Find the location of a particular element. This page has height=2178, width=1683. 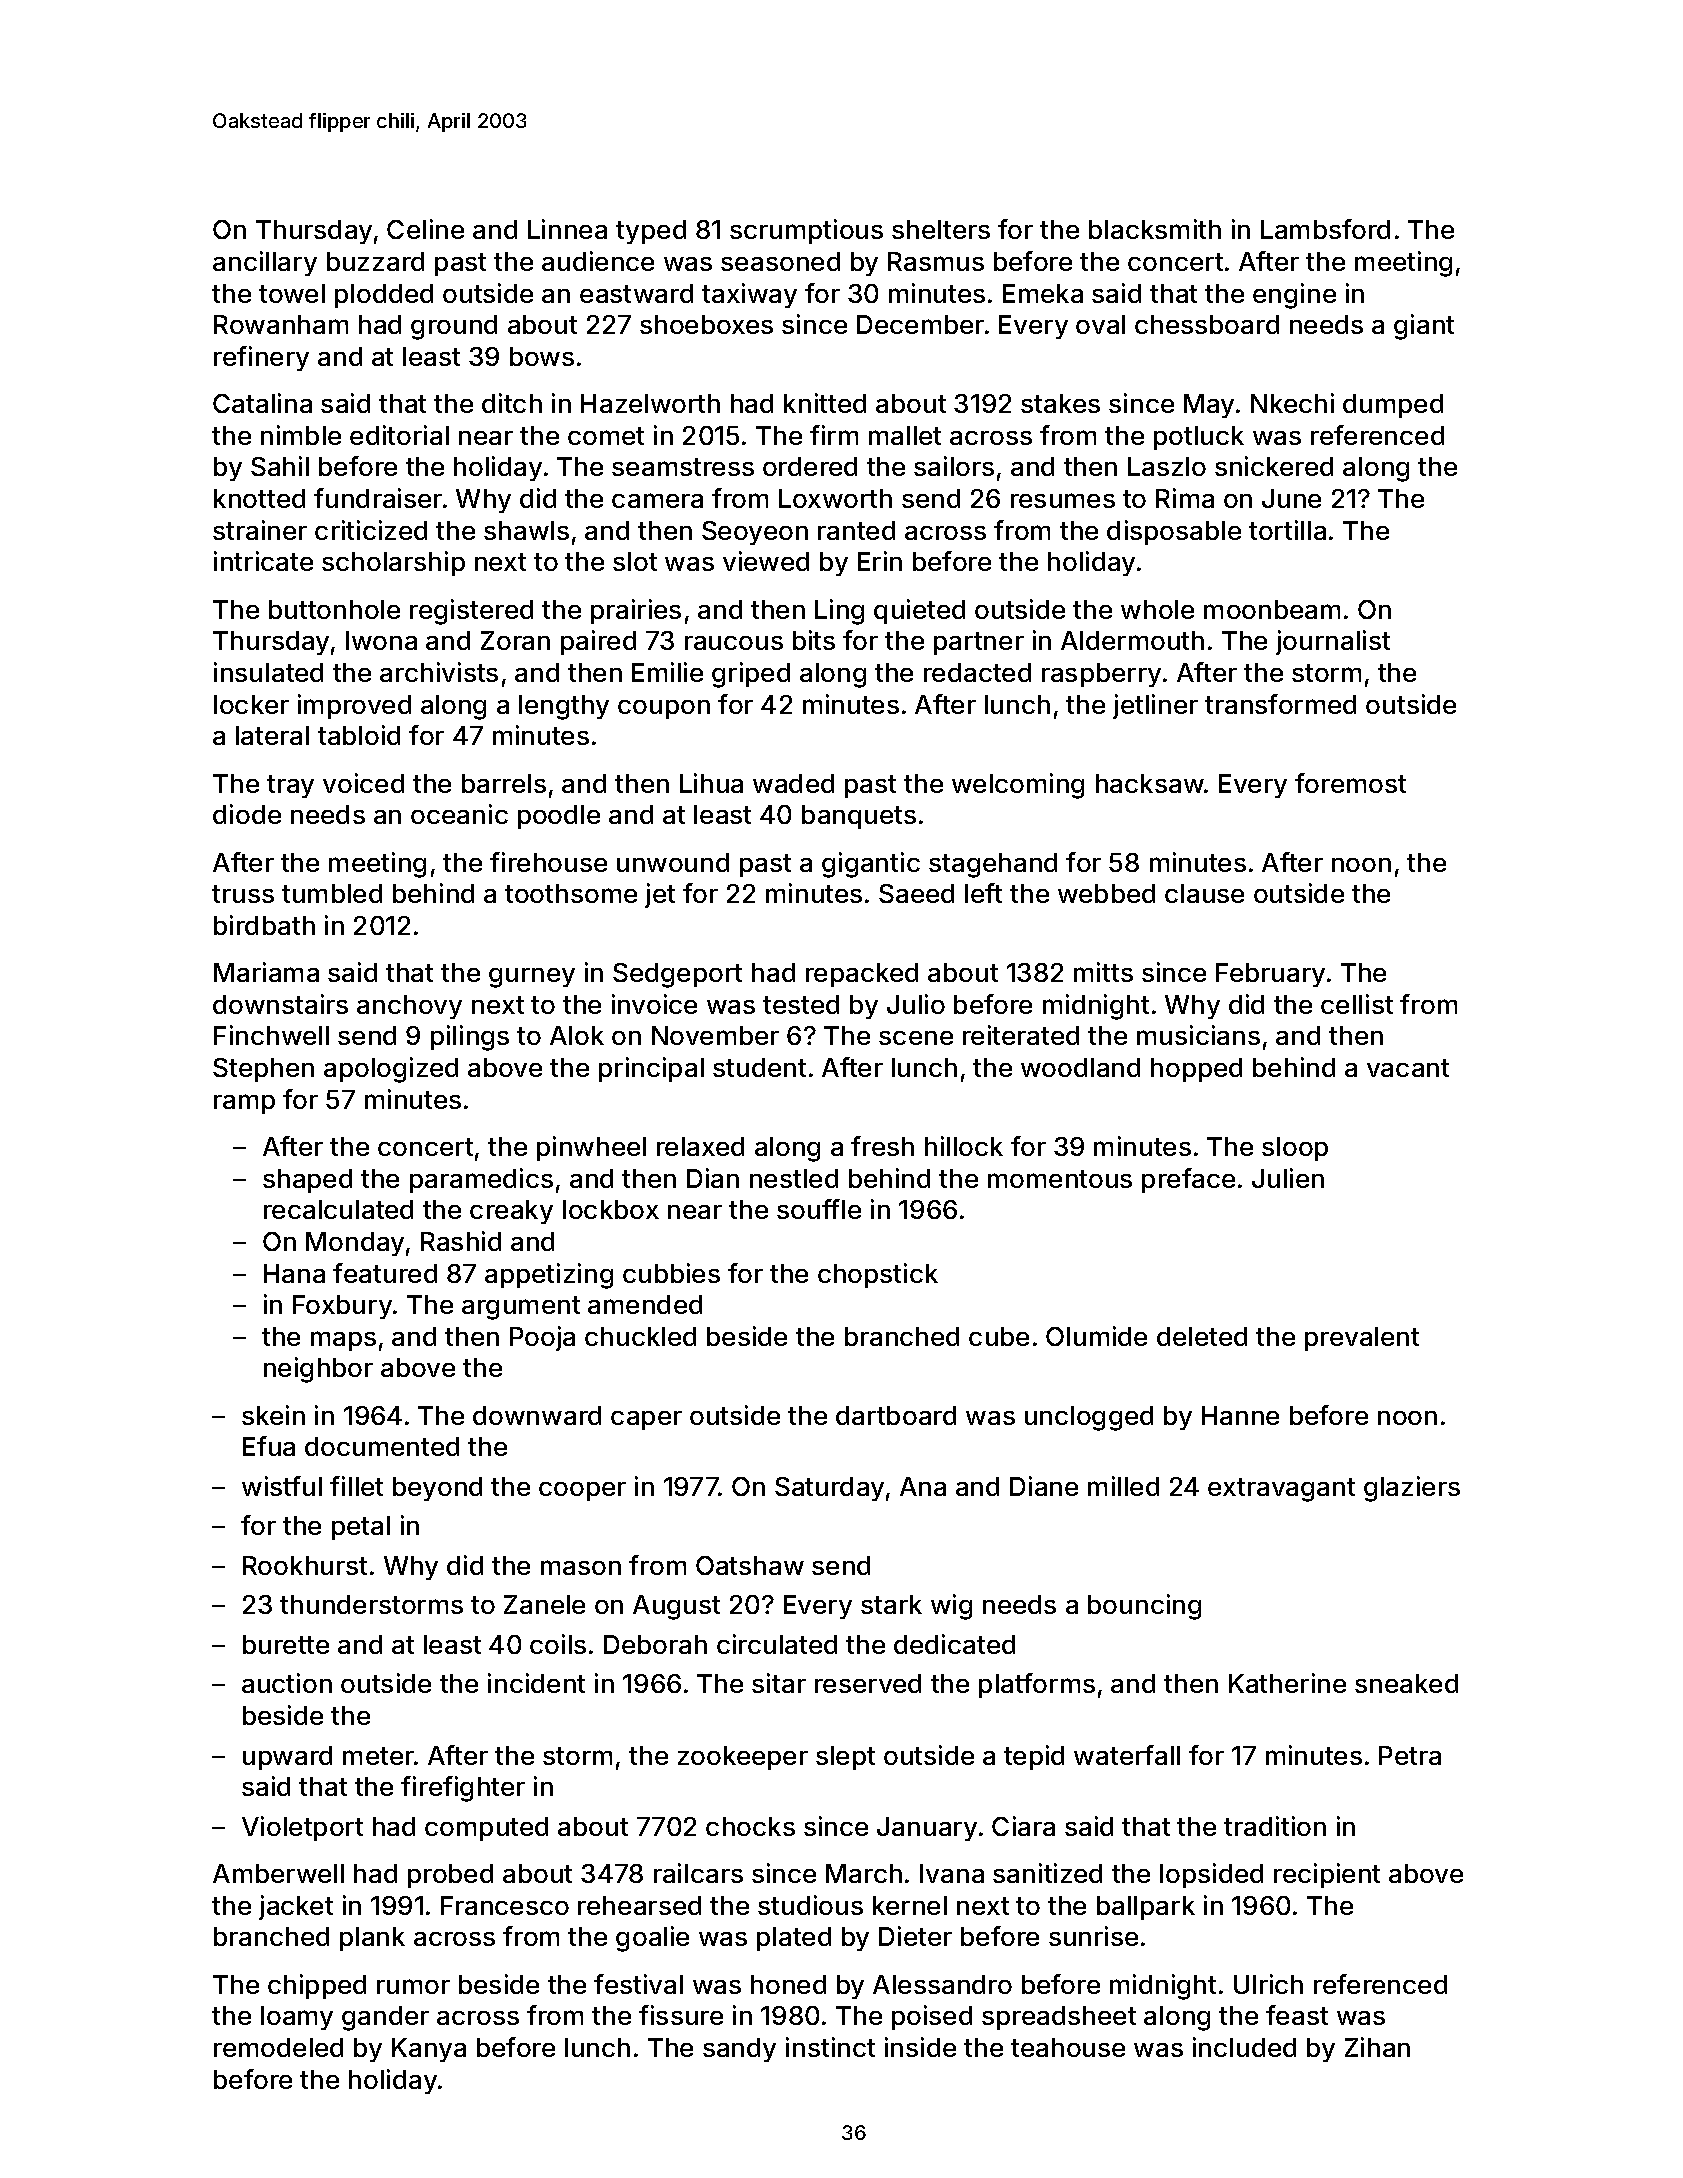

blacksmith is located at coordinates (1155, 229).
